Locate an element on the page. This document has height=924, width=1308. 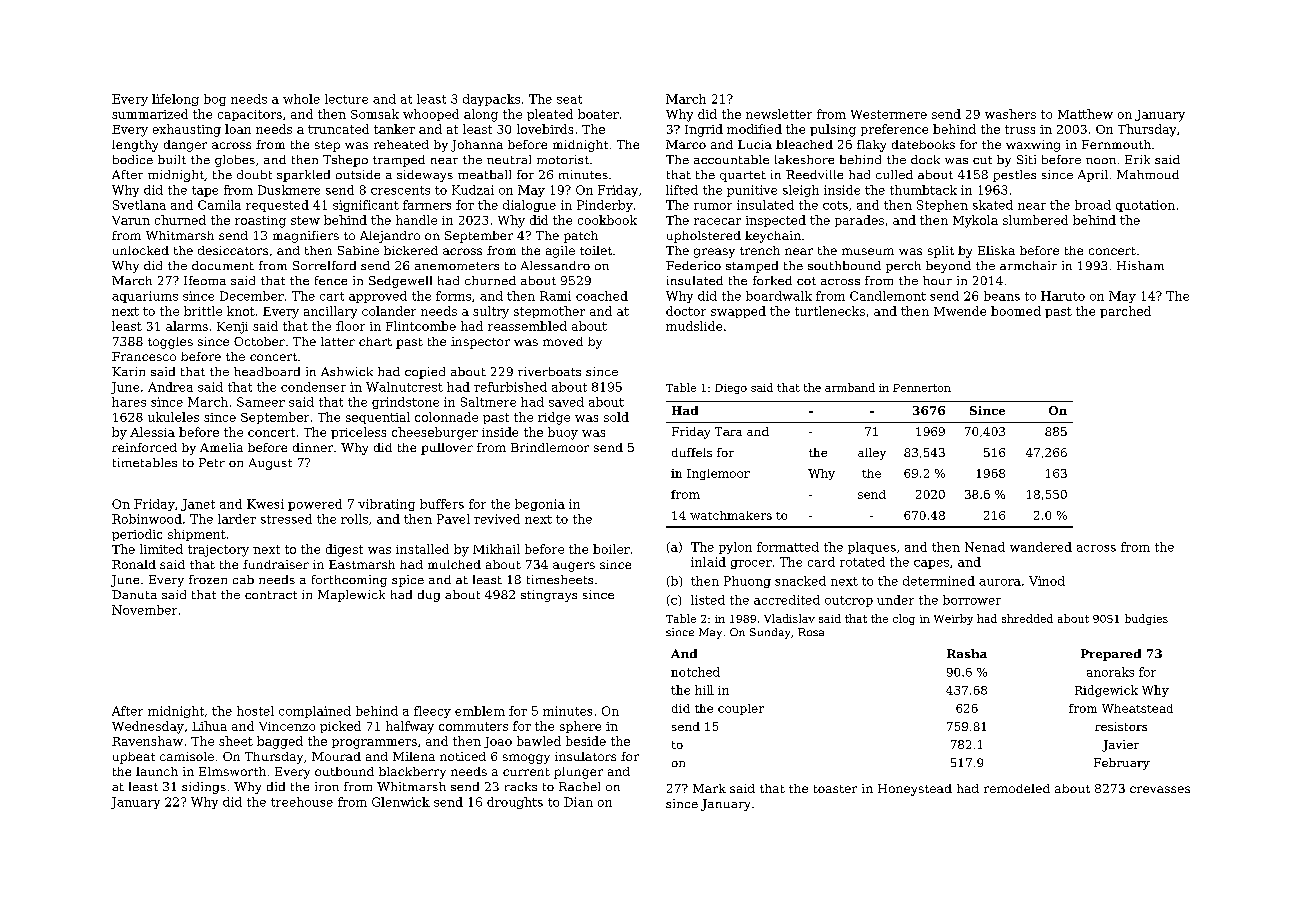
Alessia is located at coordinates (152, 432).
